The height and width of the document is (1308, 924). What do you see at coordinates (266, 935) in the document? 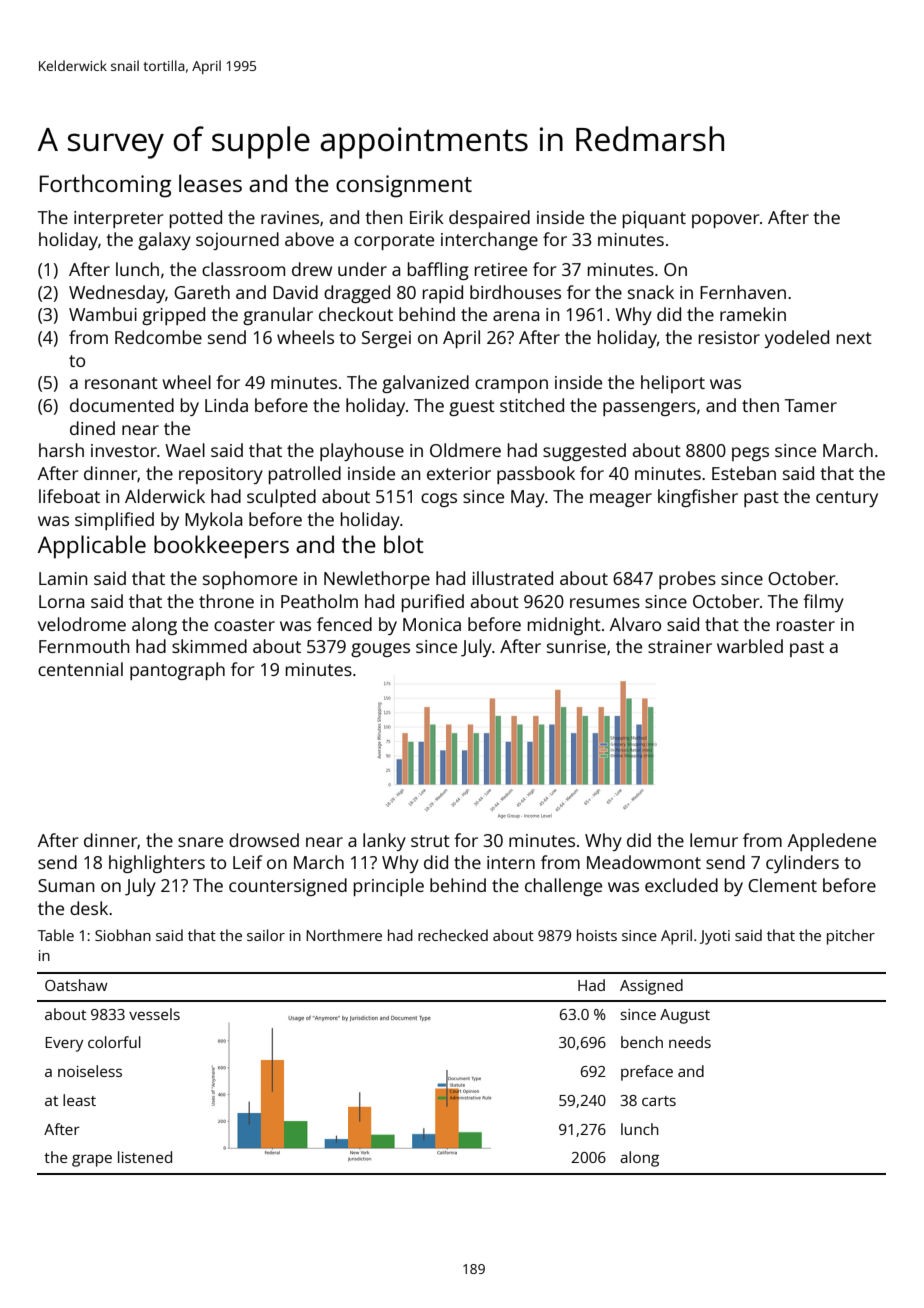
I see `sailor` at bounding box center [266, 935].
